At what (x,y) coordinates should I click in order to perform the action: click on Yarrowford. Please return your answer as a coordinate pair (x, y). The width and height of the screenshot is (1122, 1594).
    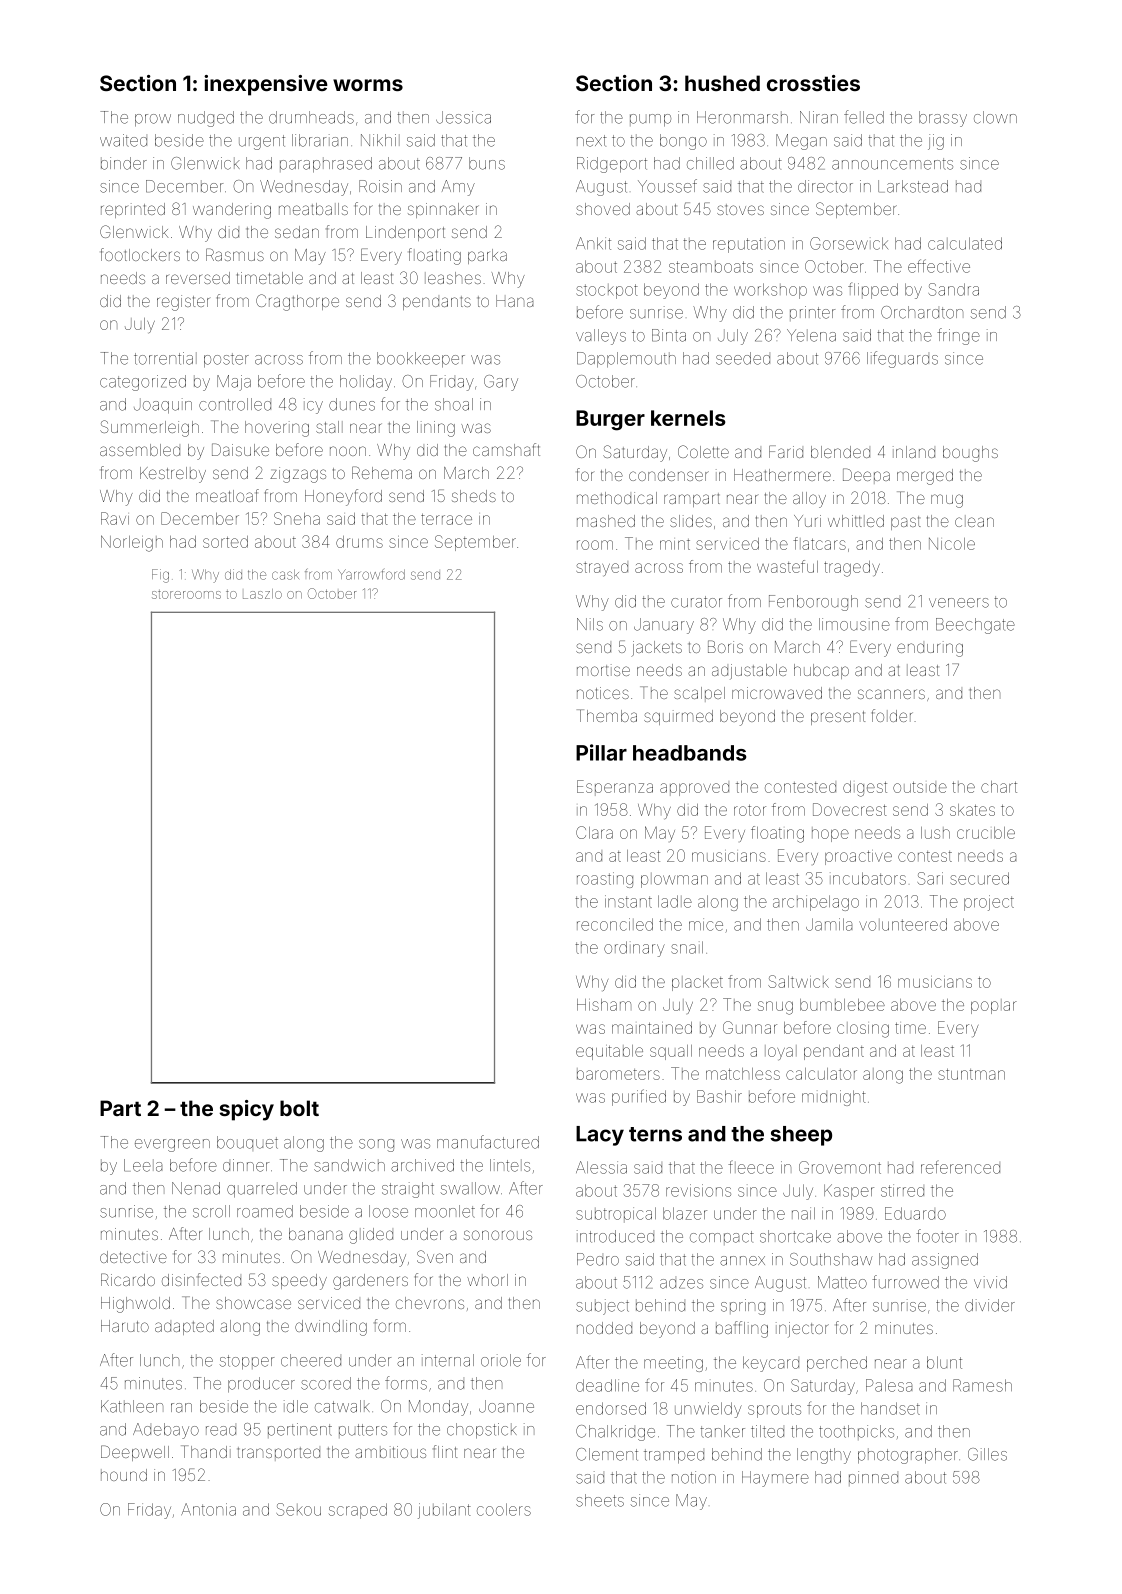
    Looking at the image, I should click on (371, 574).
